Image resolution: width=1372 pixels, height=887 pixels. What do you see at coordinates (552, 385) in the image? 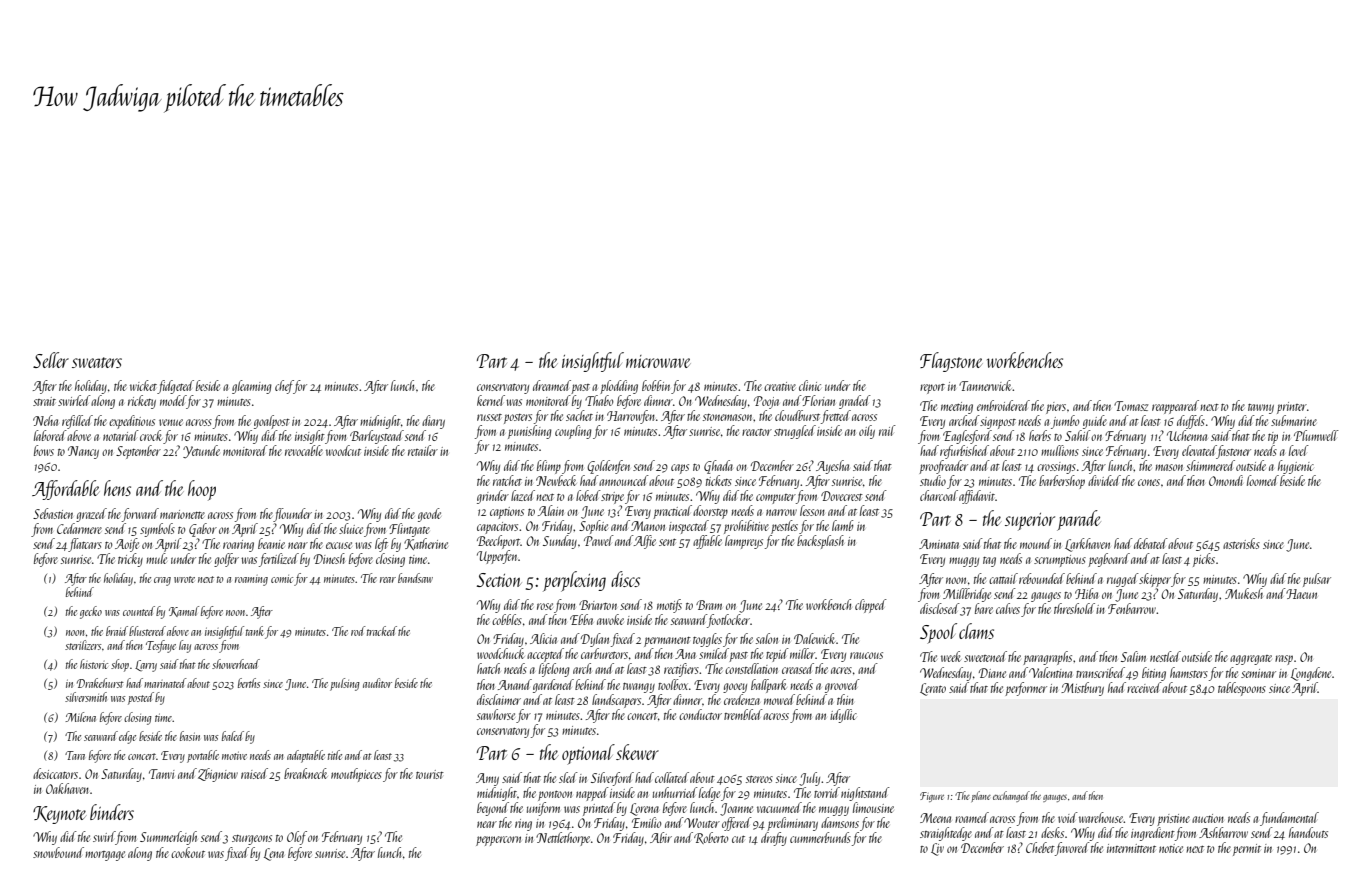
I see `dreamed` at bounding box center [552, 385].
